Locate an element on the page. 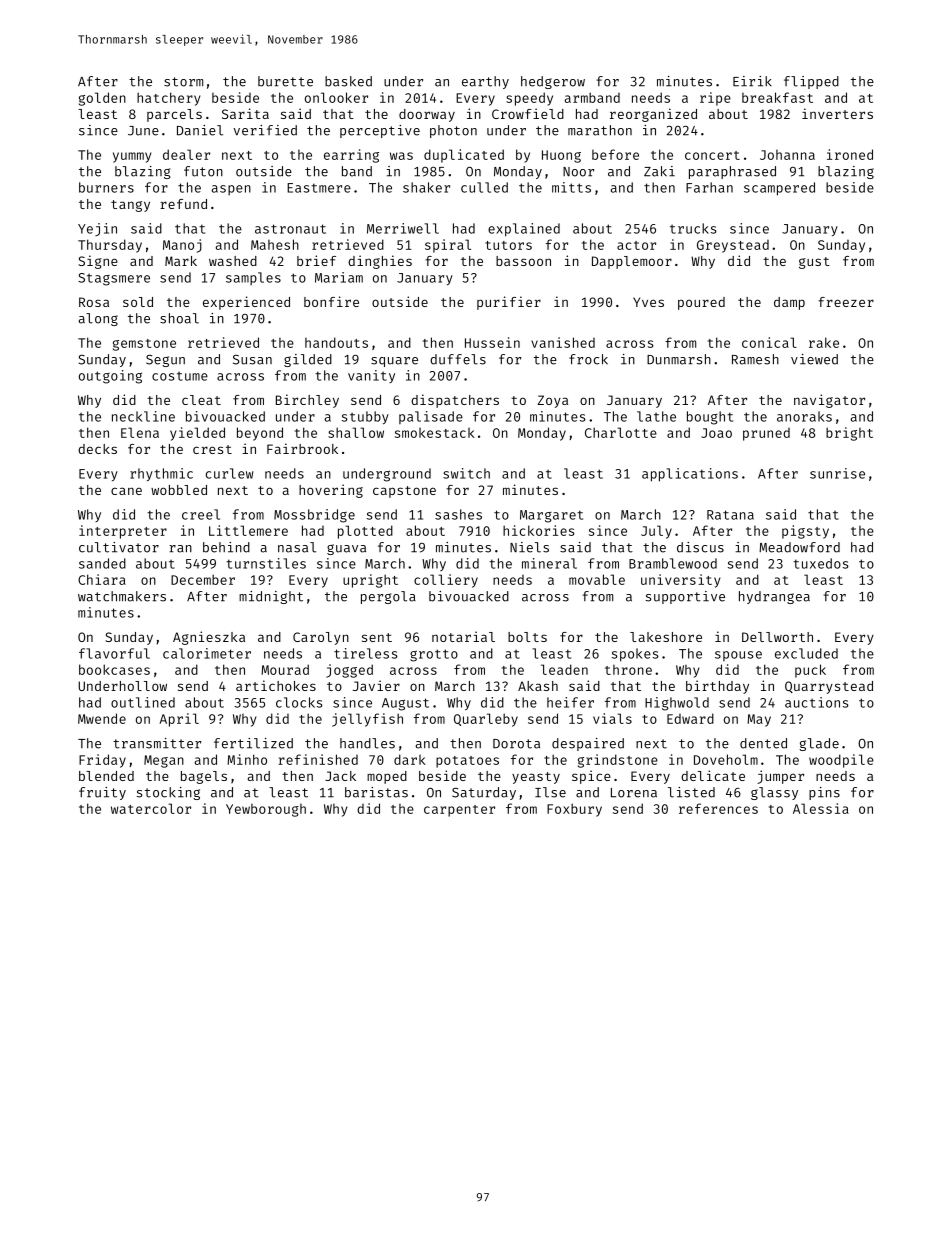  parcels is located at coordinates (174, 115).
